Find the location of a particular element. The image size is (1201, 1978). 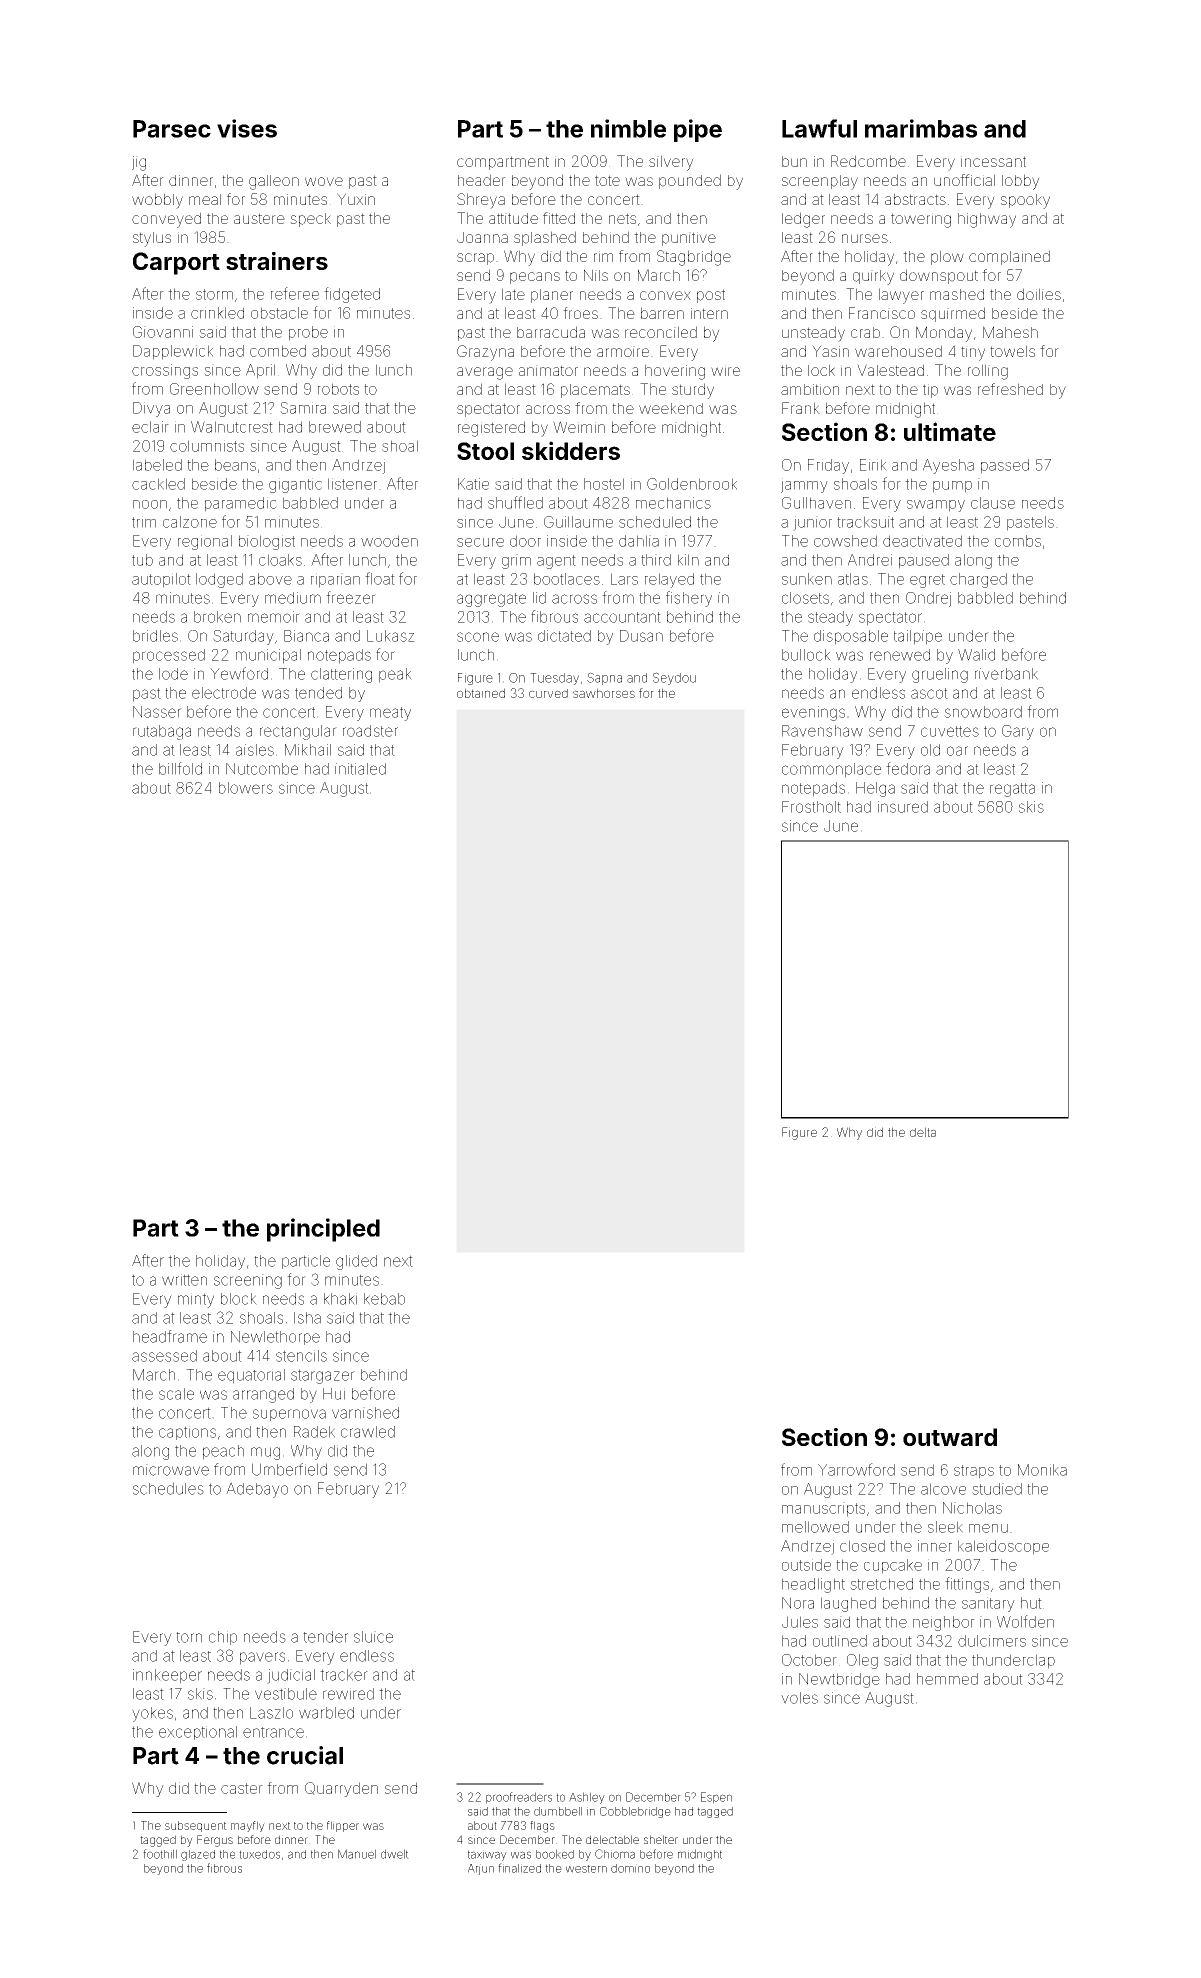

crawled is located at coordinates (368, 1432).
